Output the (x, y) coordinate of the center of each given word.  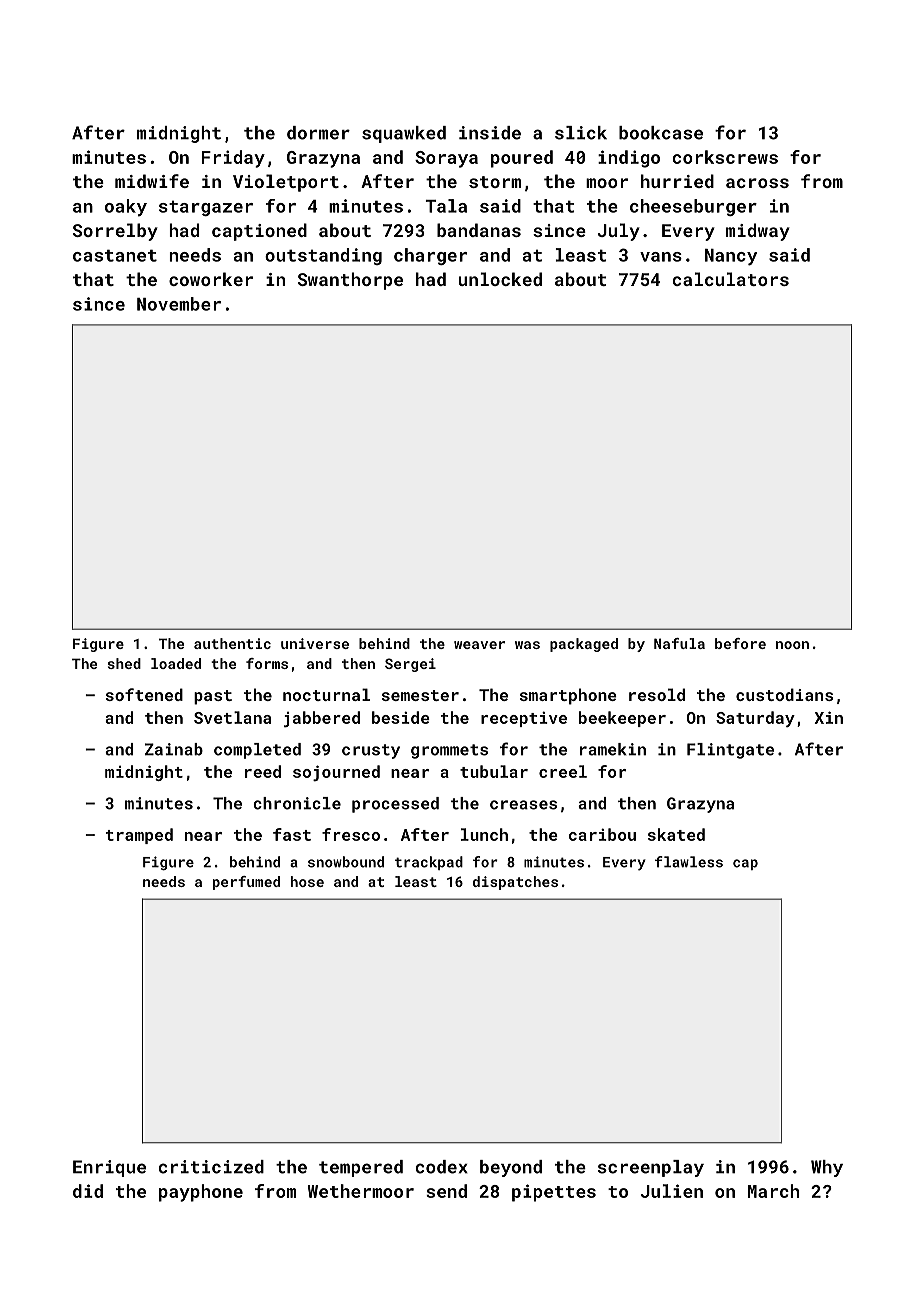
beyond (511, 1168)
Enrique (109, 1168)
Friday (233, 159)
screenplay (651, 1168)
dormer (318, 133)
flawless (689, 862)
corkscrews (725, 157)
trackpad (429, 863)
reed (263, 771)
